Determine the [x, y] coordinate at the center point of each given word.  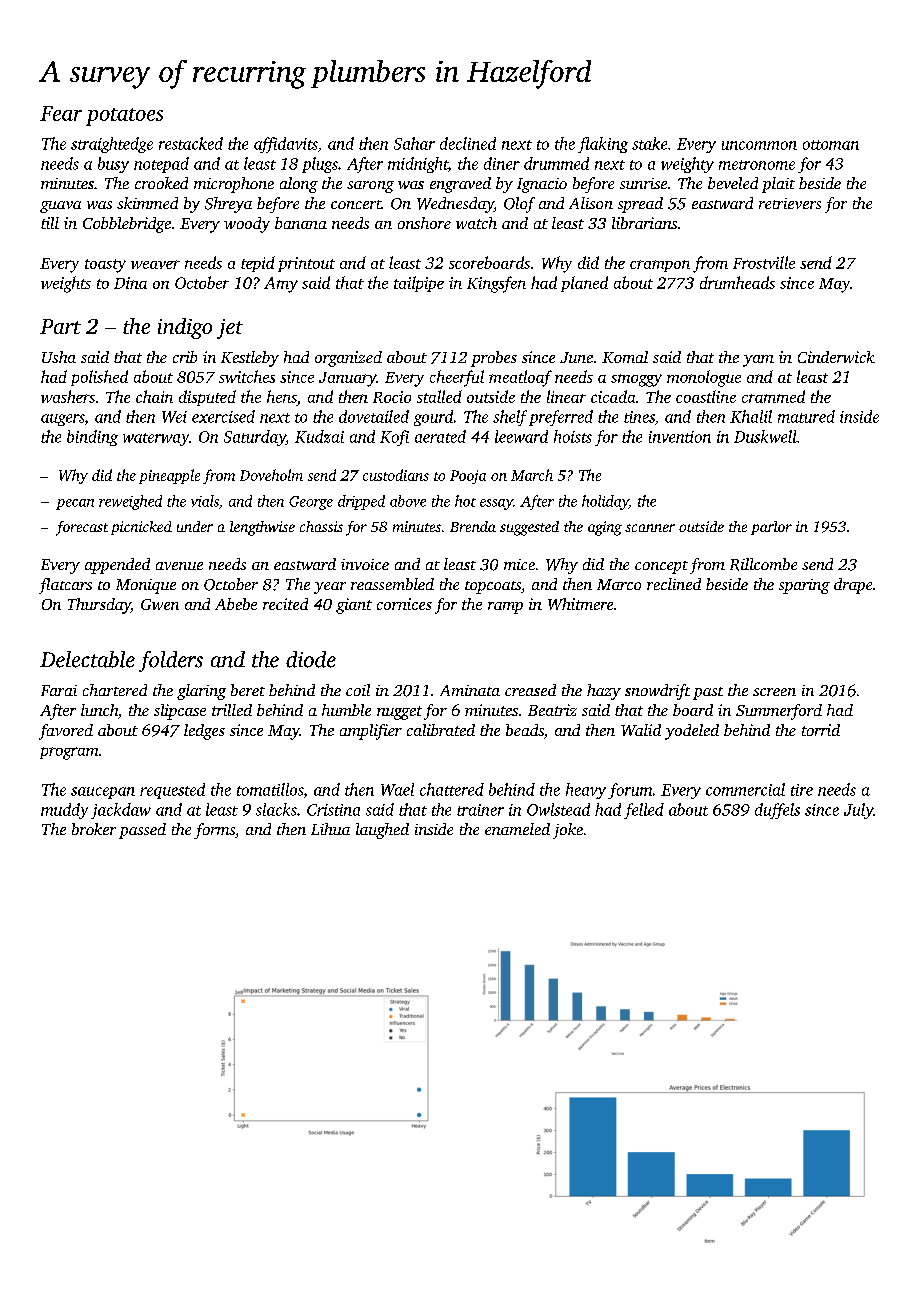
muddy [64, 811]
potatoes [124, 117]
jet [230, 329]
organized [348, 359]
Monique [146, 586]
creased [530, 690]
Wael [397, 789]
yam [758, 361]
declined [468, 143]
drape [853, 586]
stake [649, 143]
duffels [777, 811]
